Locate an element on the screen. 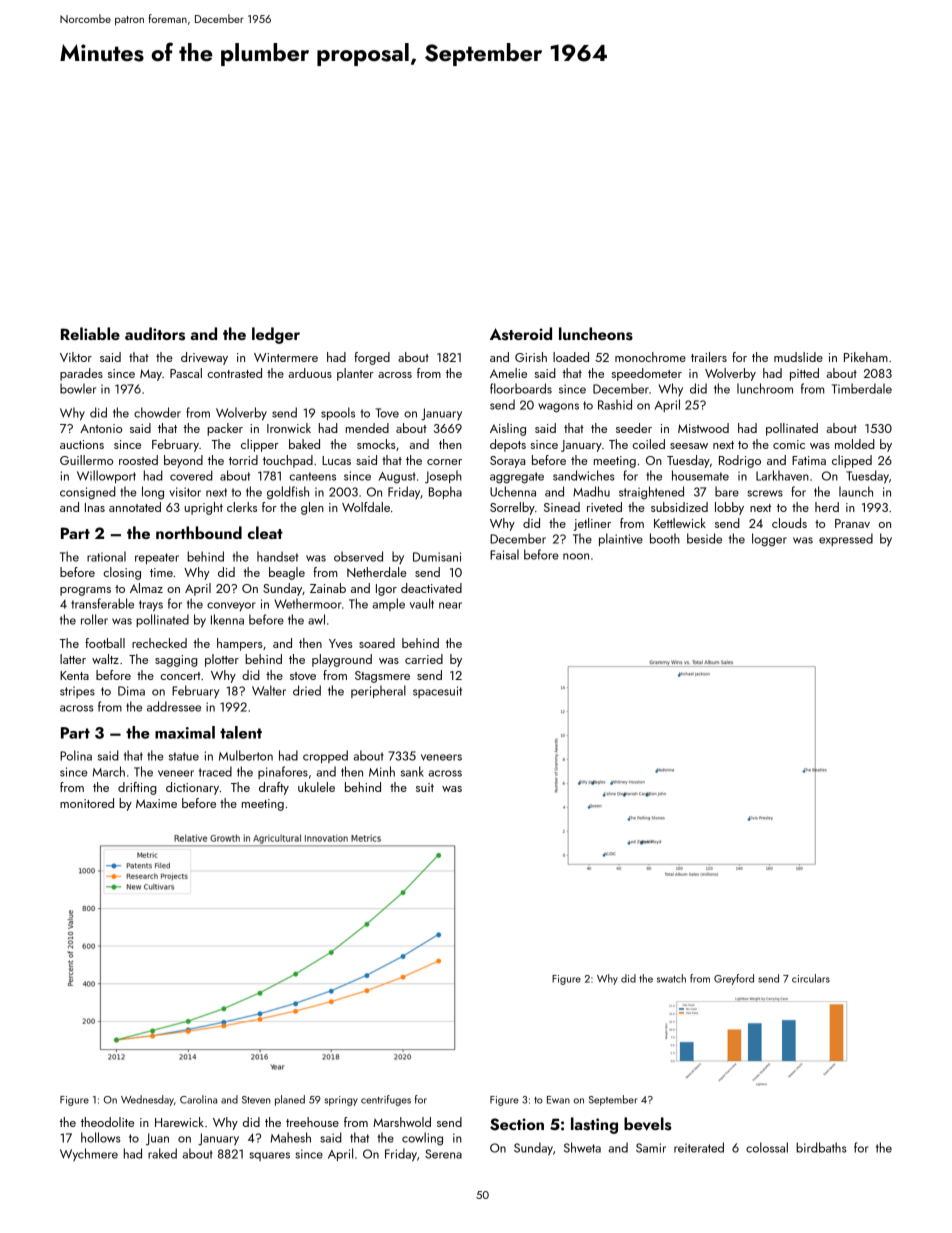  comic is located at coordinates (789, 444).
